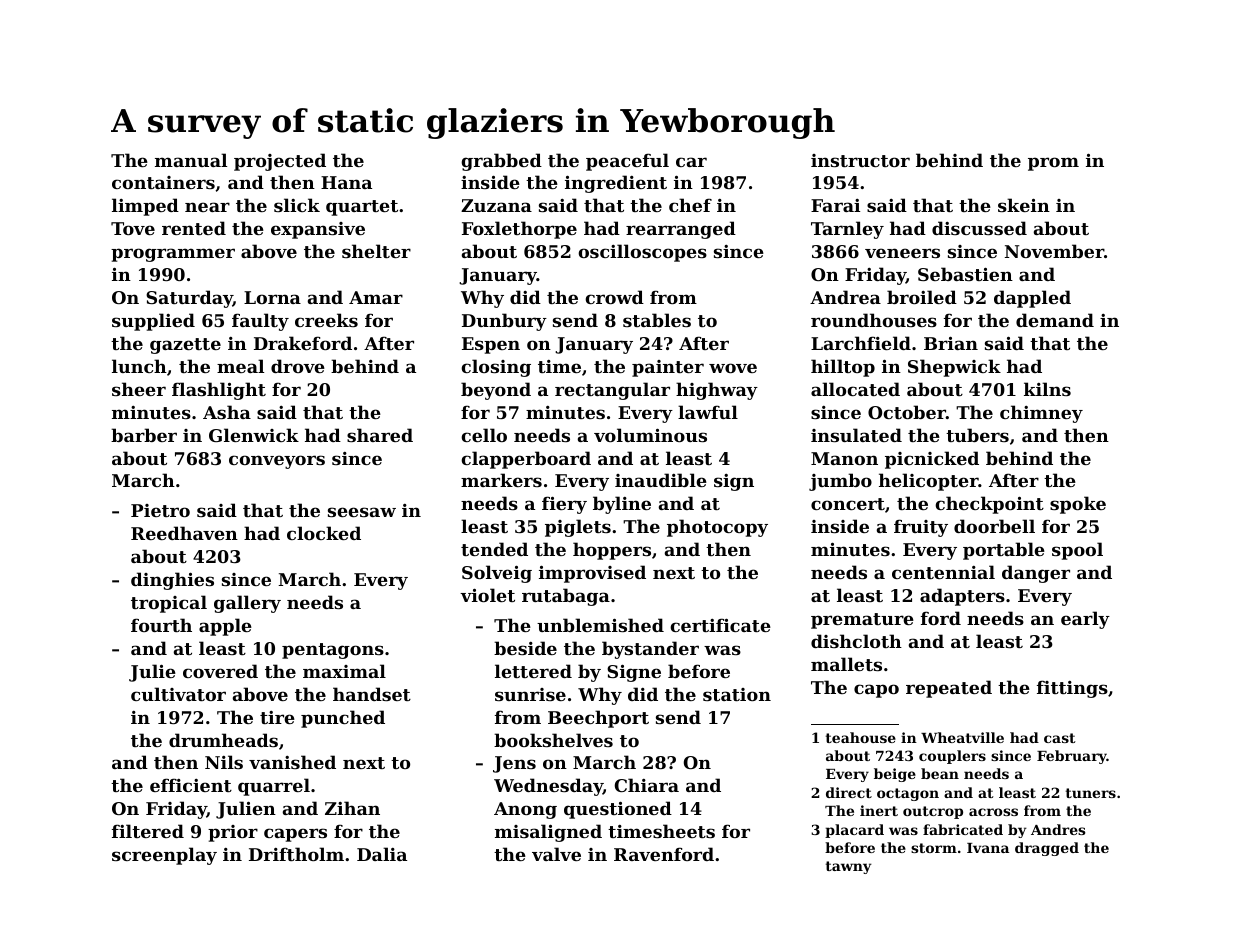 The width and height of the image is (1233, 952). I want to click on Espen, so click(491, 345).
